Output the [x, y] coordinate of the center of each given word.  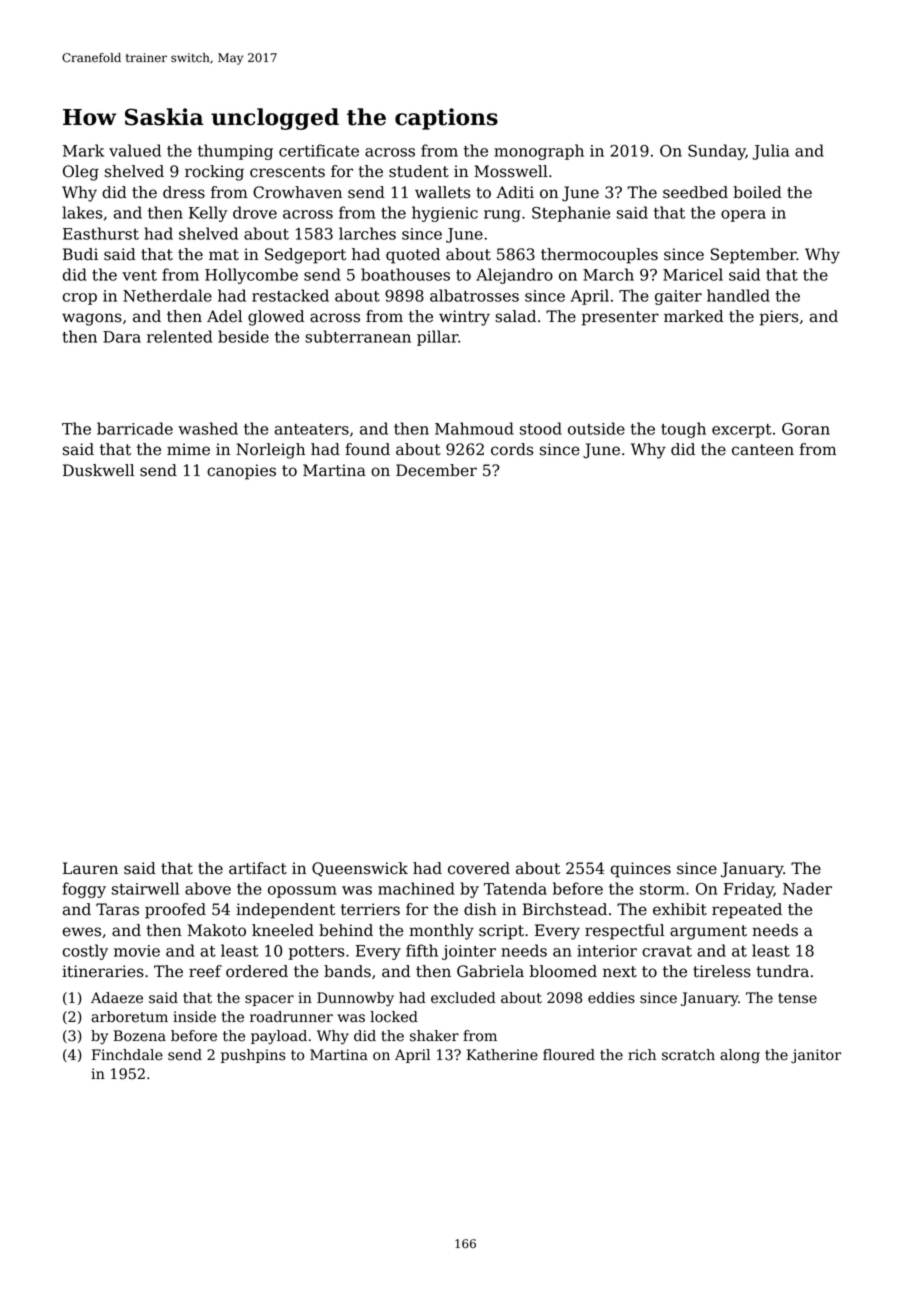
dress [184, 192]
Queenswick [360, 869]
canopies [241, 472]
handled [738, 295]
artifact [258, 868]
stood [541, 428]
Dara [122, 337]
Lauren [90, 868]
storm [662, 889]
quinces [641, 870]
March [608, 274]
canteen [763, 450]
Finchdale [127, 1055]
